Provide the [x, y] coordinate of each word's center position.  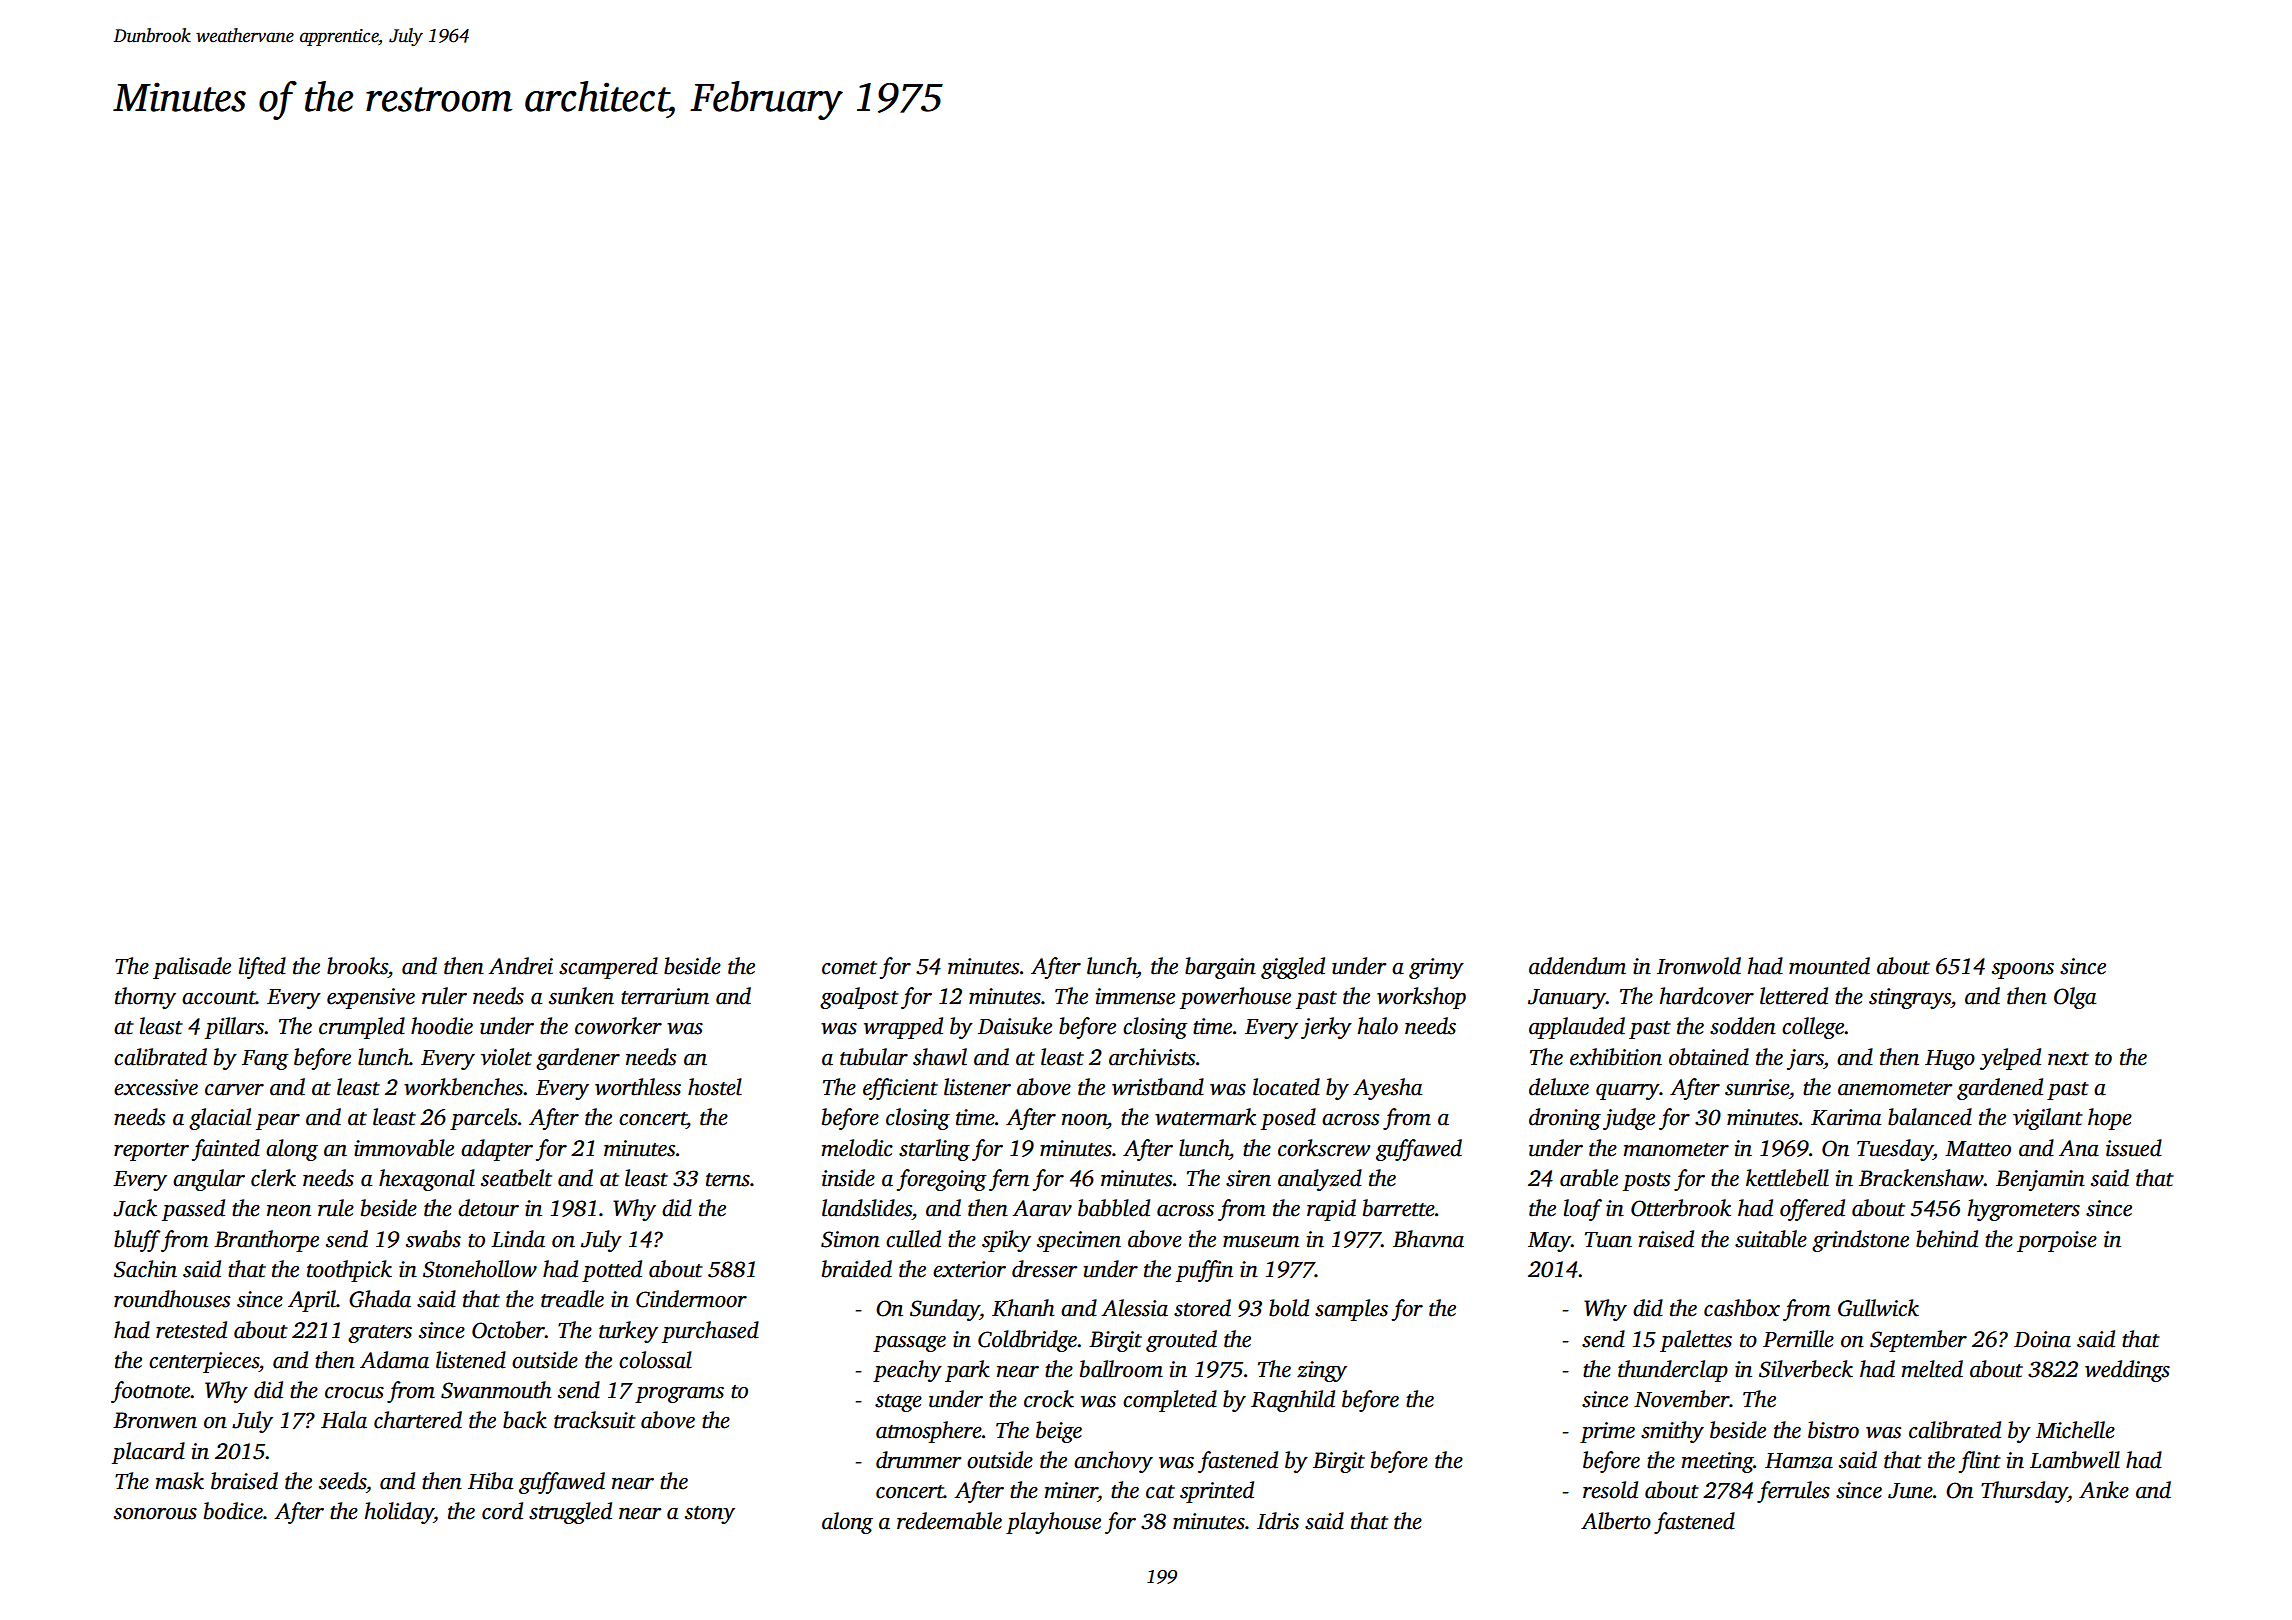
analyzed [1320, 1180]
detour [488, 1208]
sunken [581, 996]
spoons [2023, 971]
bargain [1220, 968]
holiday [399, 1513]
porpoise [2057, 1241]
